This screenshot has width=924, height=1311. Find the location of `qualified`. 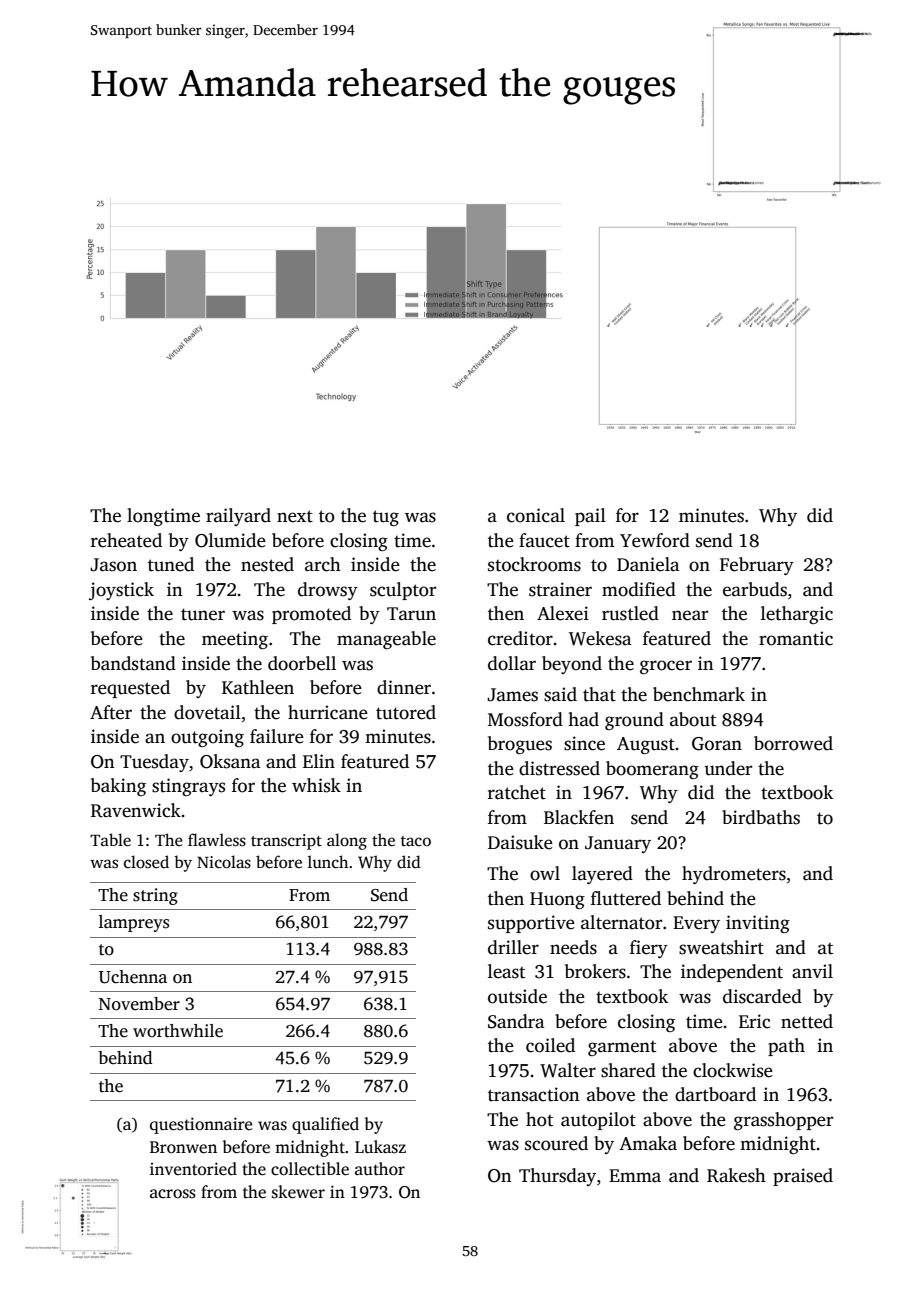

qualified is located at coordinates (325, 1125).
